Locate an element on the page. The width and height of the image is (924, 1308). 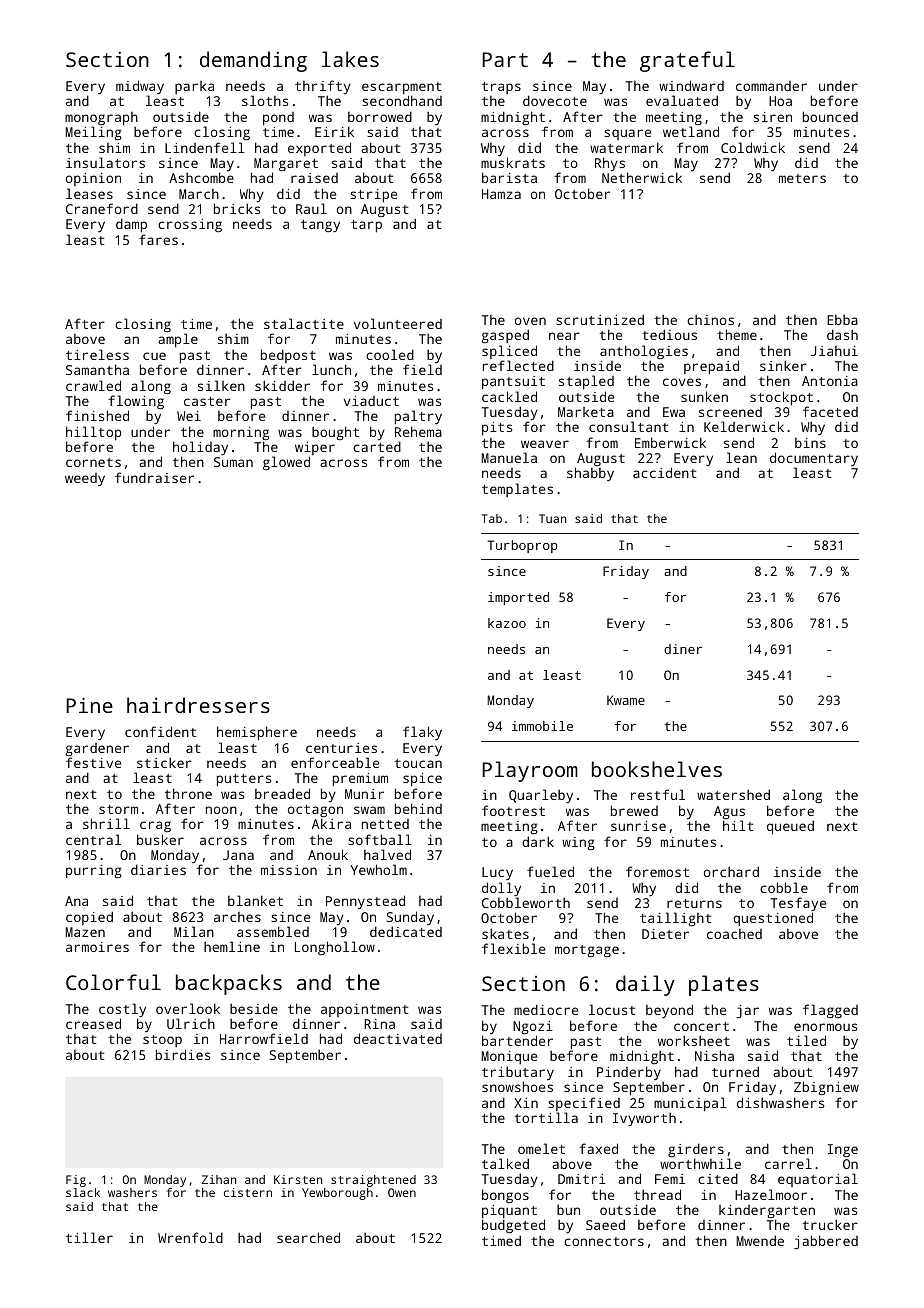
hairdressers is located at coordinates (198, 705).
